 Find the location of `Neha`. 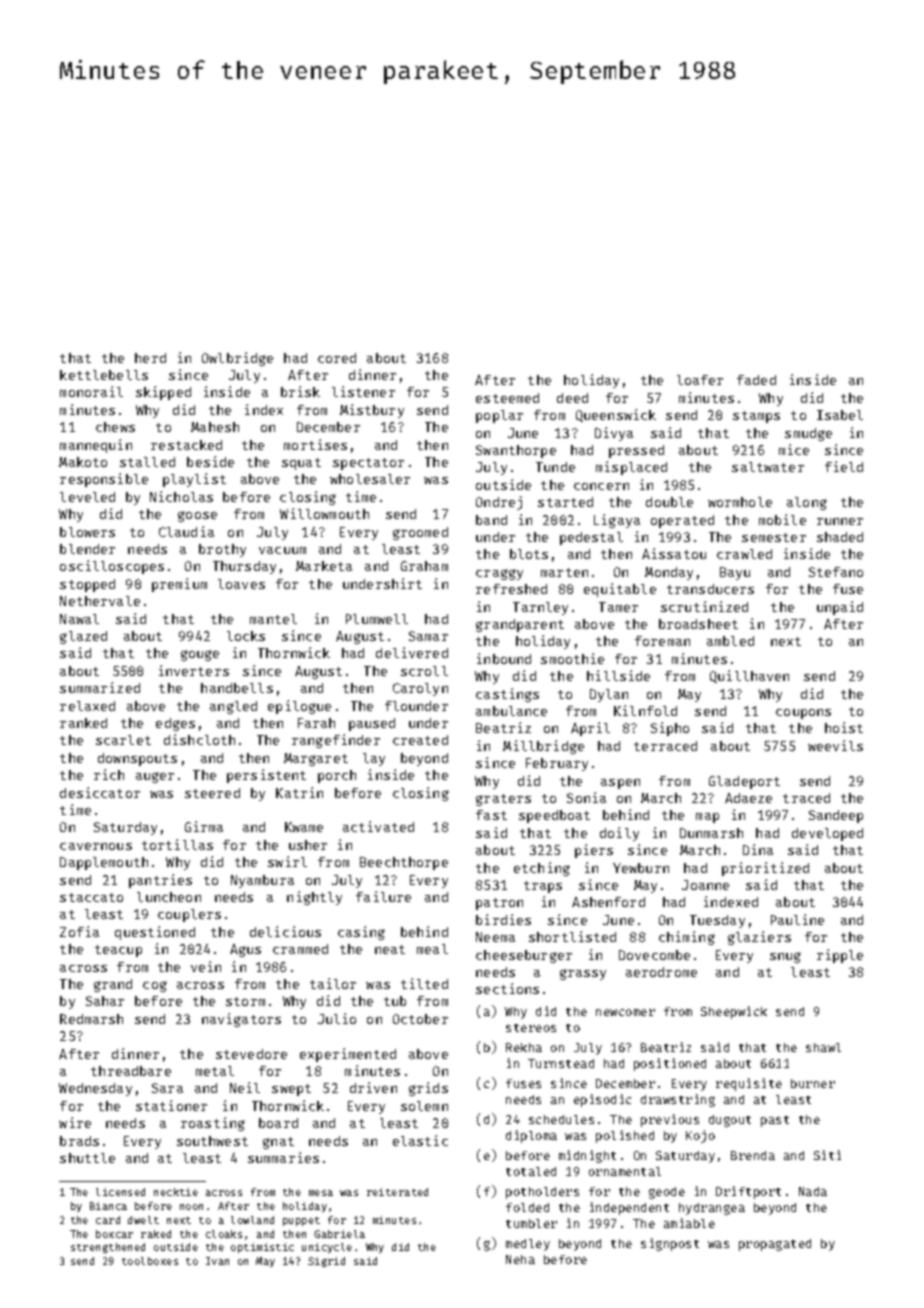

Neha is located at coordinates (520, 1259).
